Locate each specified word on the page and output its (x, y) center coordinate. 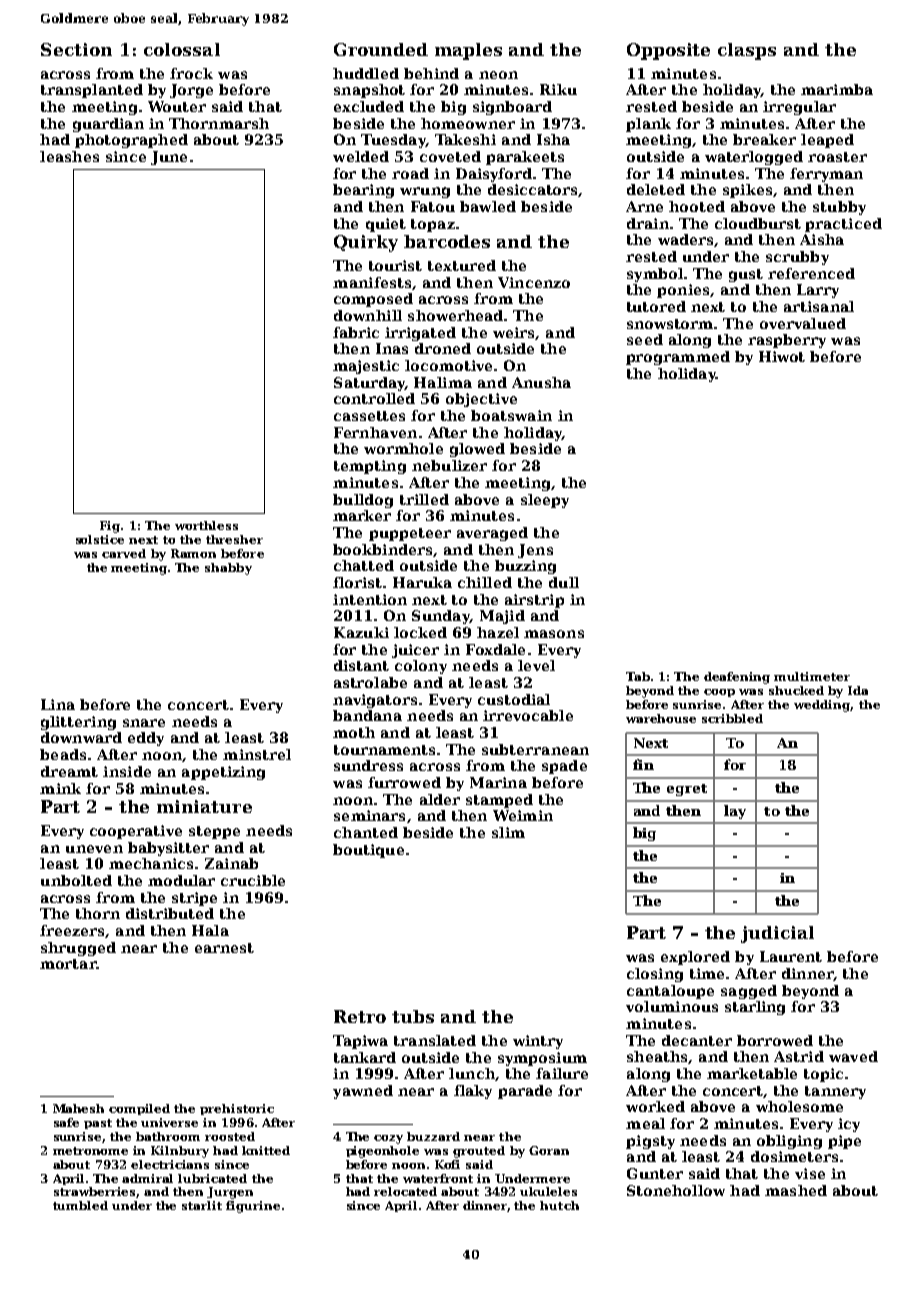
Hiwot (782, 356)
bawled (488, 206)
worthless (206, 525)
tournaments (384, 750)
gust (746, 275)
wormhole (403, 448)
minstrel (257, 754)
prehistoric (237, 1109)
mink (60, 788)
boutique (368, 851)
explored (695, 958)
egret (687, 790)
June (169, 158)
